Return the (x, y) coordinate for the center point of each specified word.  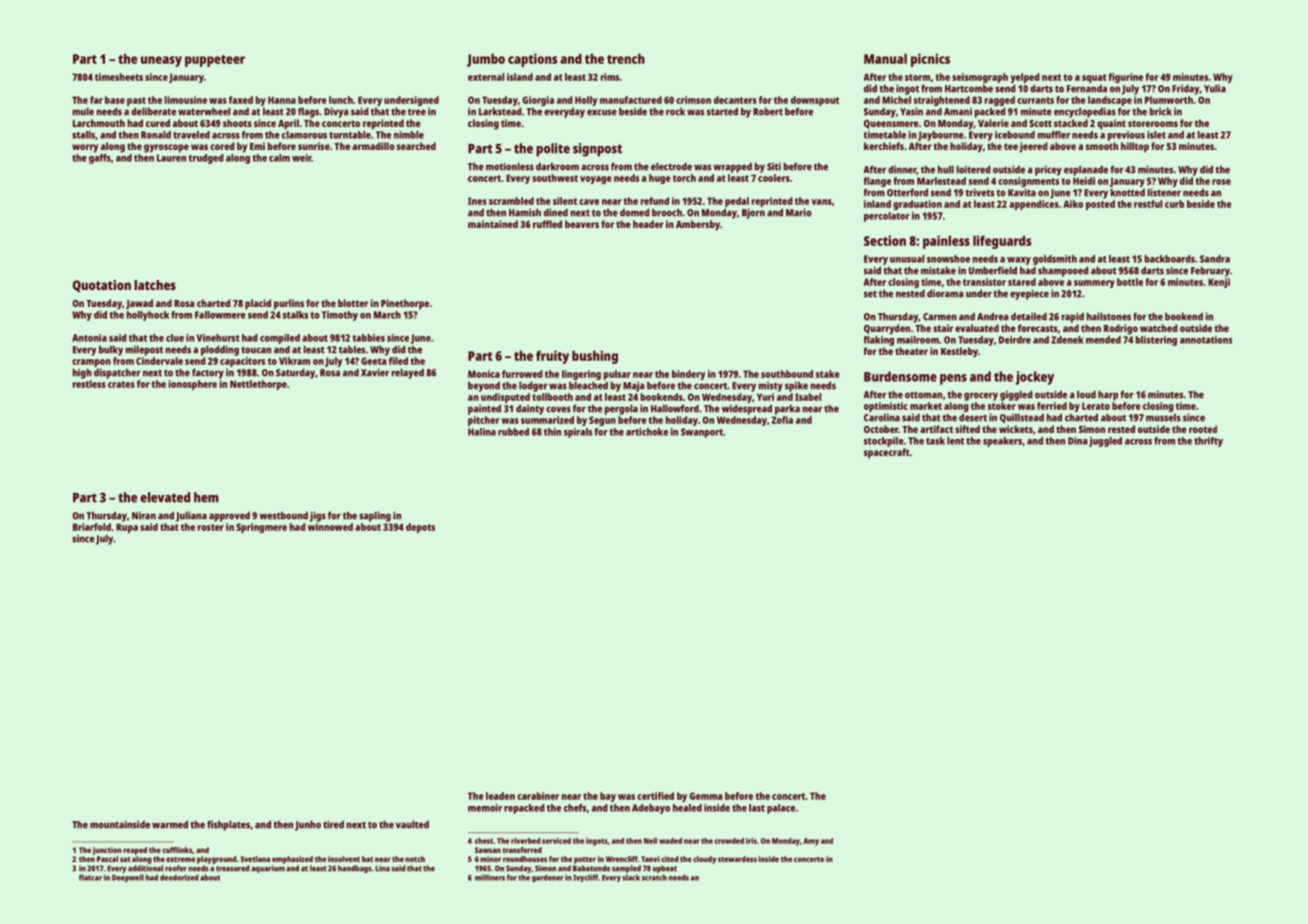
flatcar (90, 877)
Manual (885, 59)
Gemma (705, 796)
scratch (654, 877)
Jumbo (486, 60)
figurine (1126, 78)
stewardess (737, 859)
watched (1159, 328)
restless (89, 384)
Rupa (127, 528)
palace (781, 809)
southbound (787, 374)
